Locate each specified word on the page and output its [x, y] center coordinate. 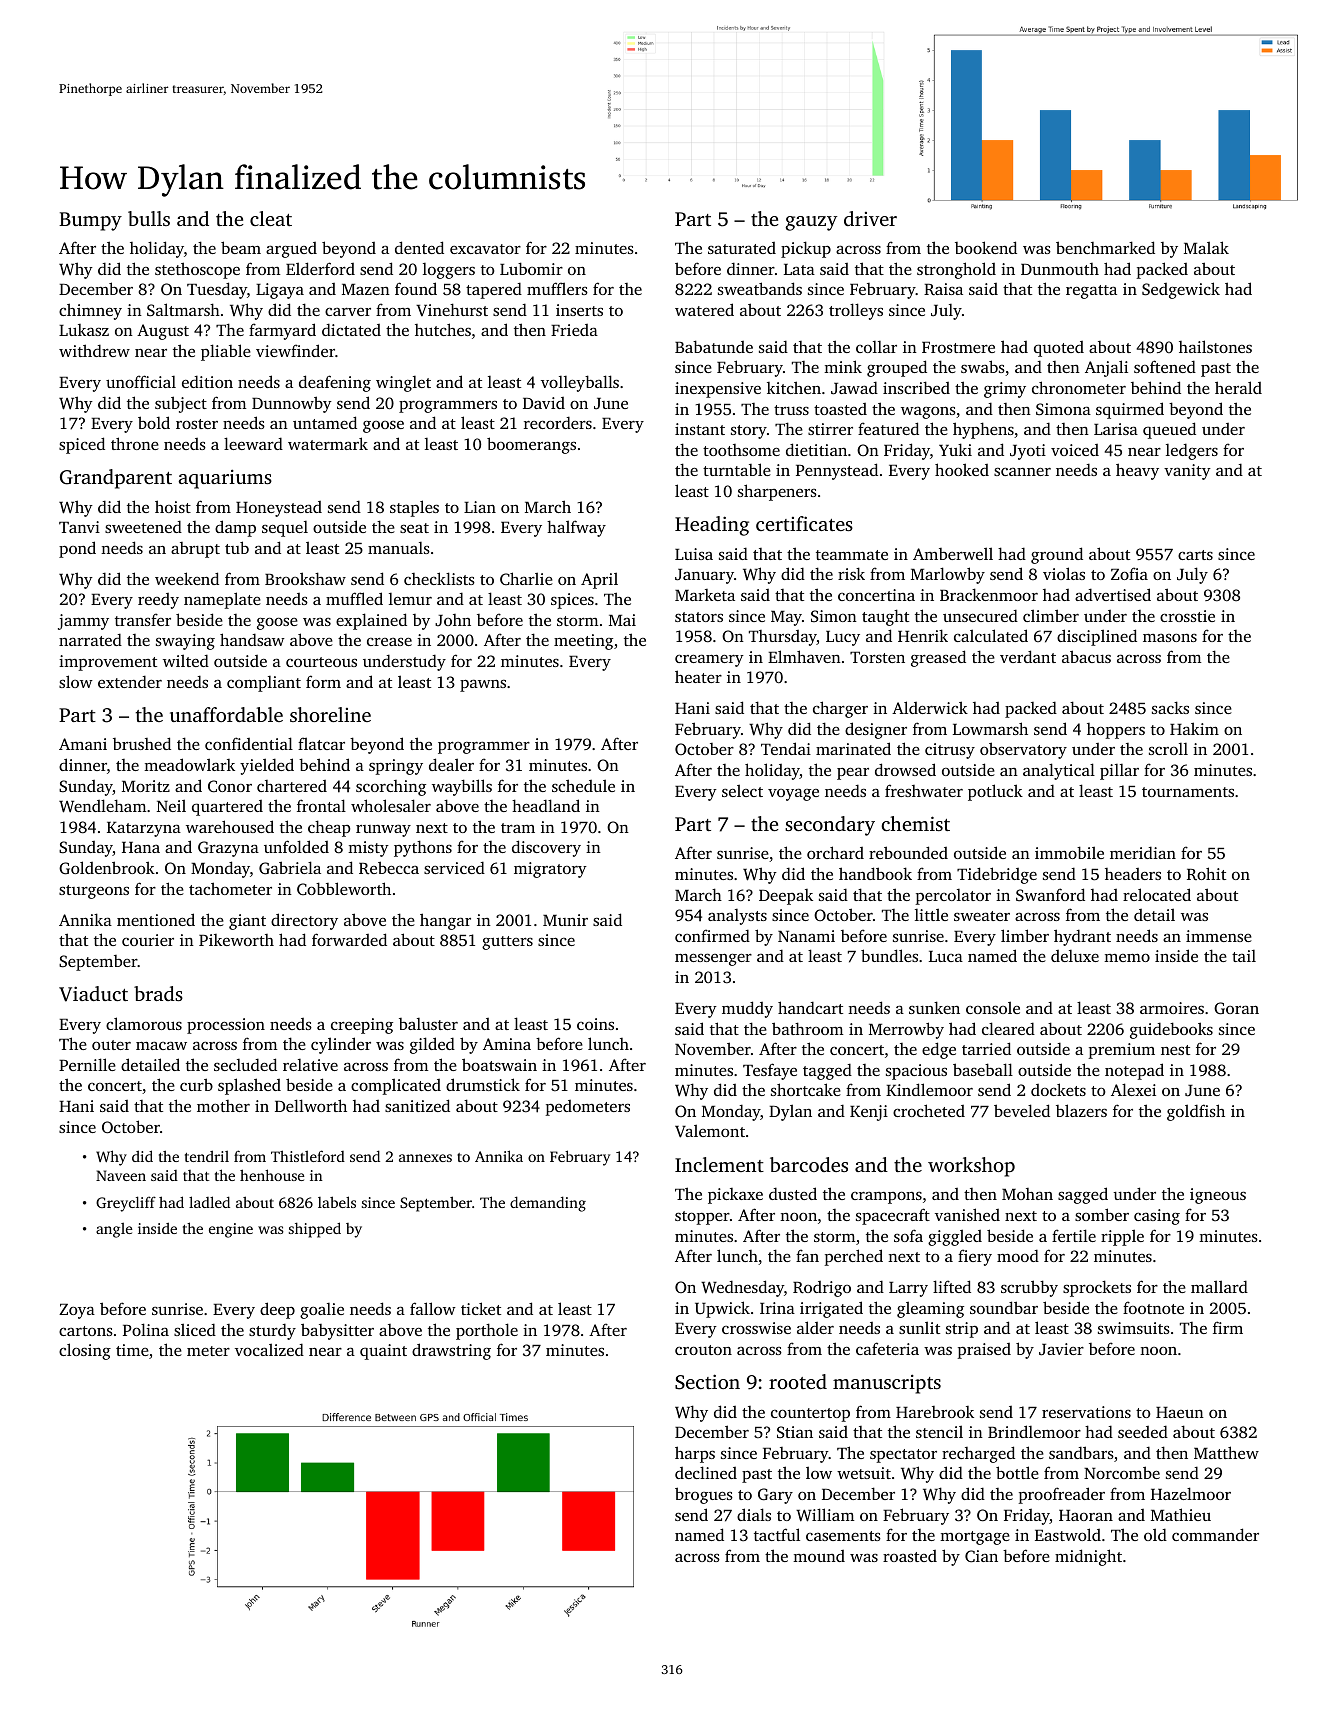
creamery [709, 661]
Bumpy [90, 221]
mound [819, 1556]
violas [1064, 573]
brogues [704, 1495]
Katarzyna [144, 829]
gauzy [811, 223]
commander [1215, 1534]
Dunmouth [1060, 269]
